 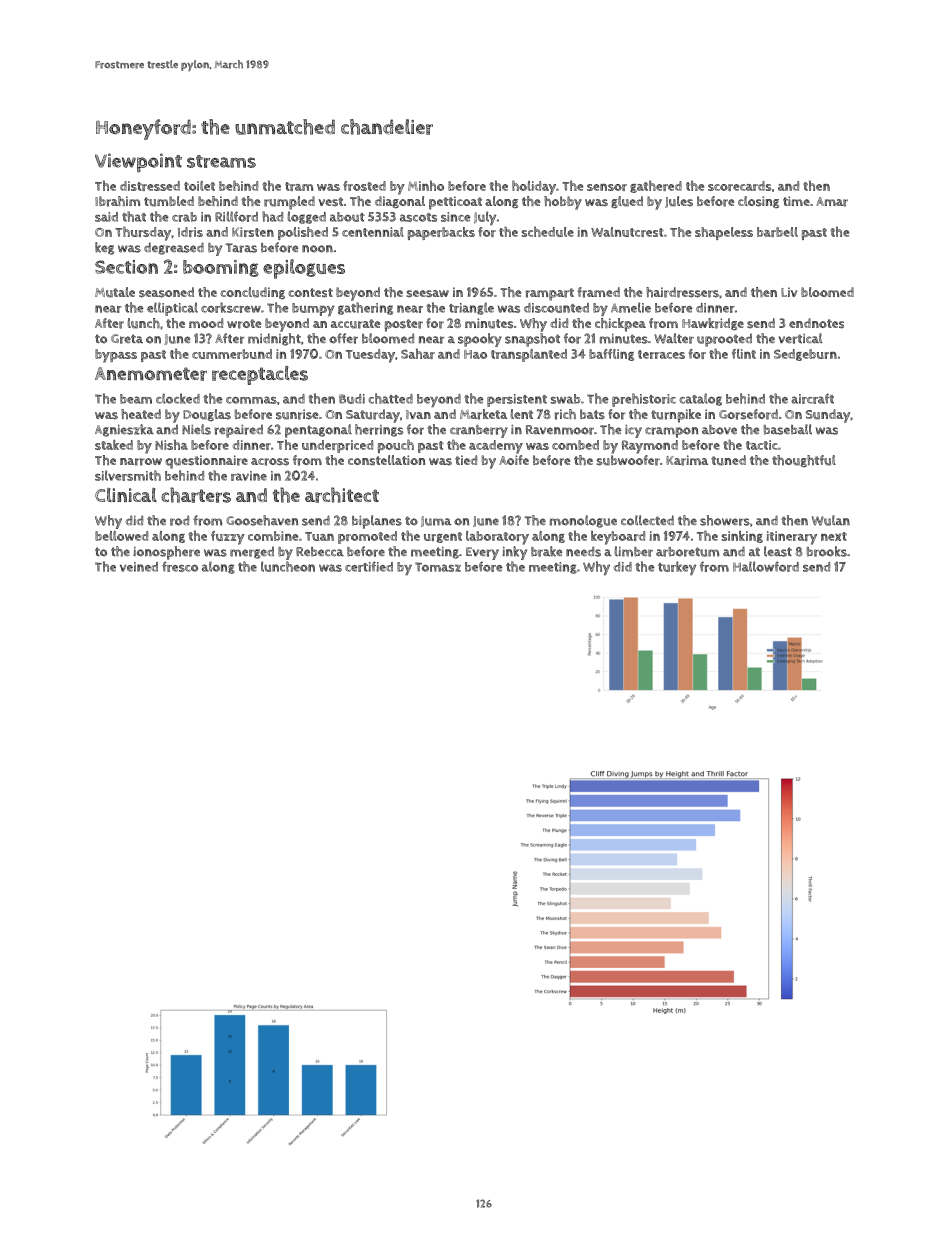 I want to click on Minho, so click(x=426, y=185).
